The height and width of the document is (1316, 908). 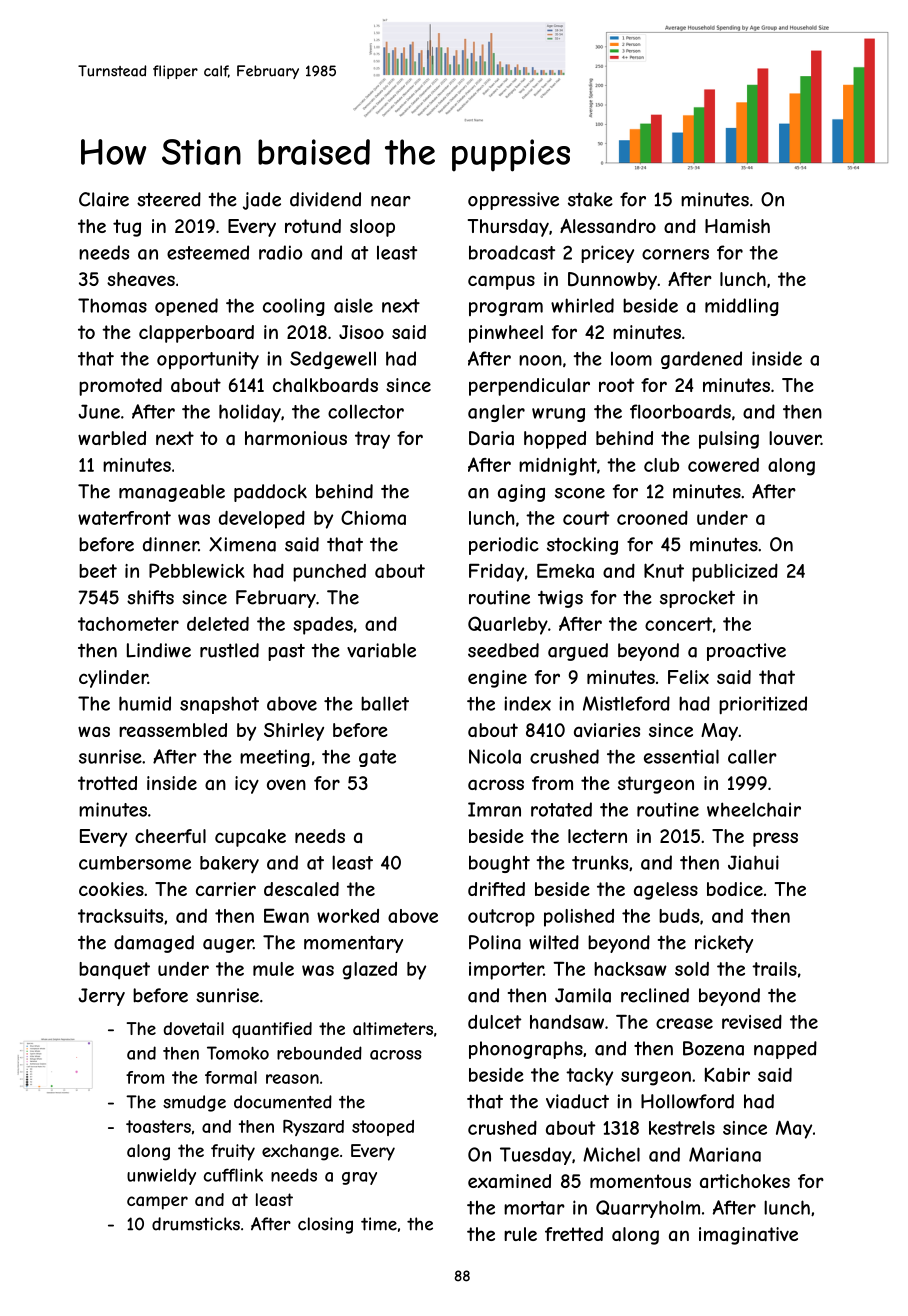 What do you see at coordinates (208, 252) in the document?
I see `esteemed` at bounding box center [208, 252].
